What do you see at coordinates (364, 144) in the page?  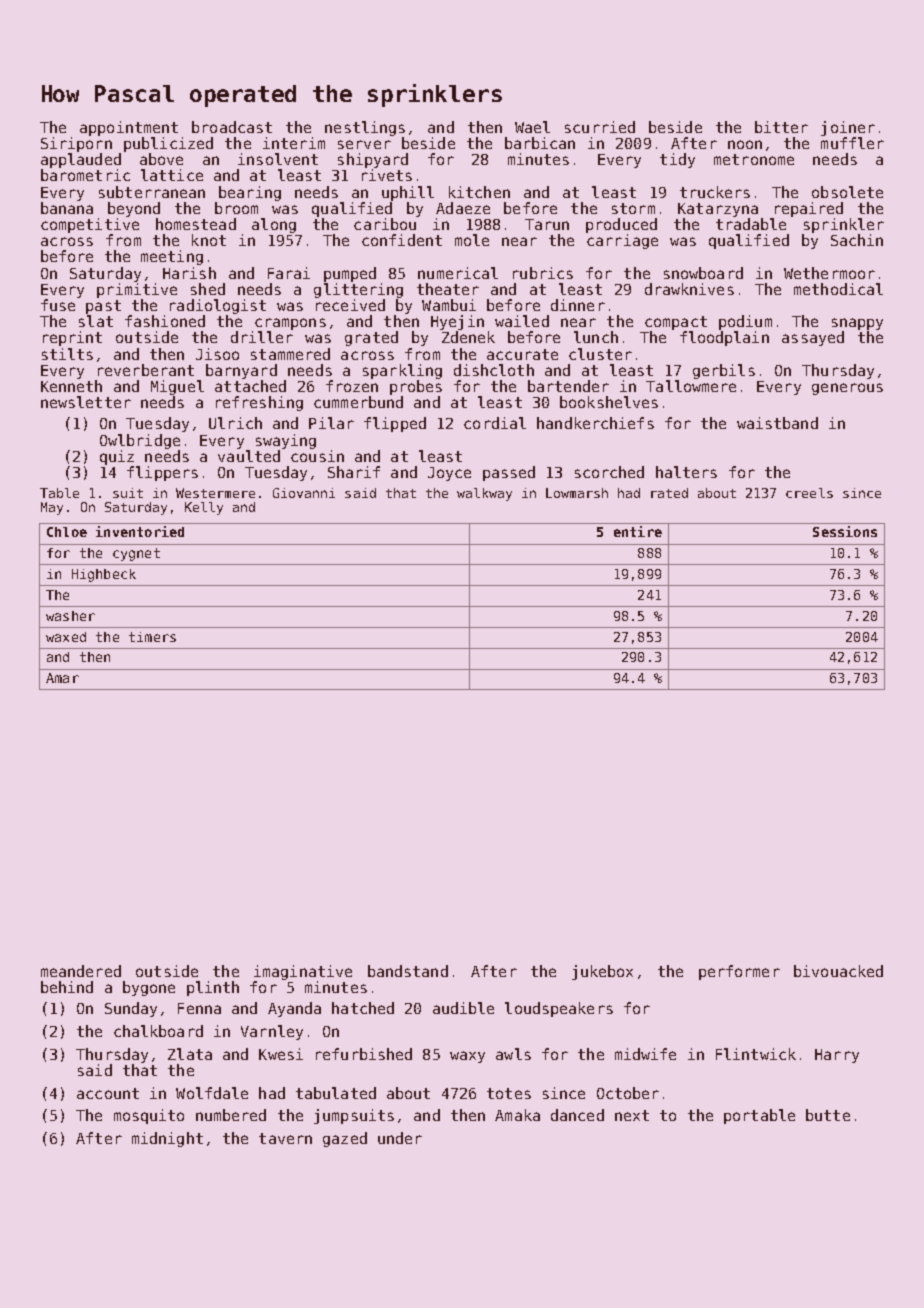 I see `server` at bounding box center [364, 144].
